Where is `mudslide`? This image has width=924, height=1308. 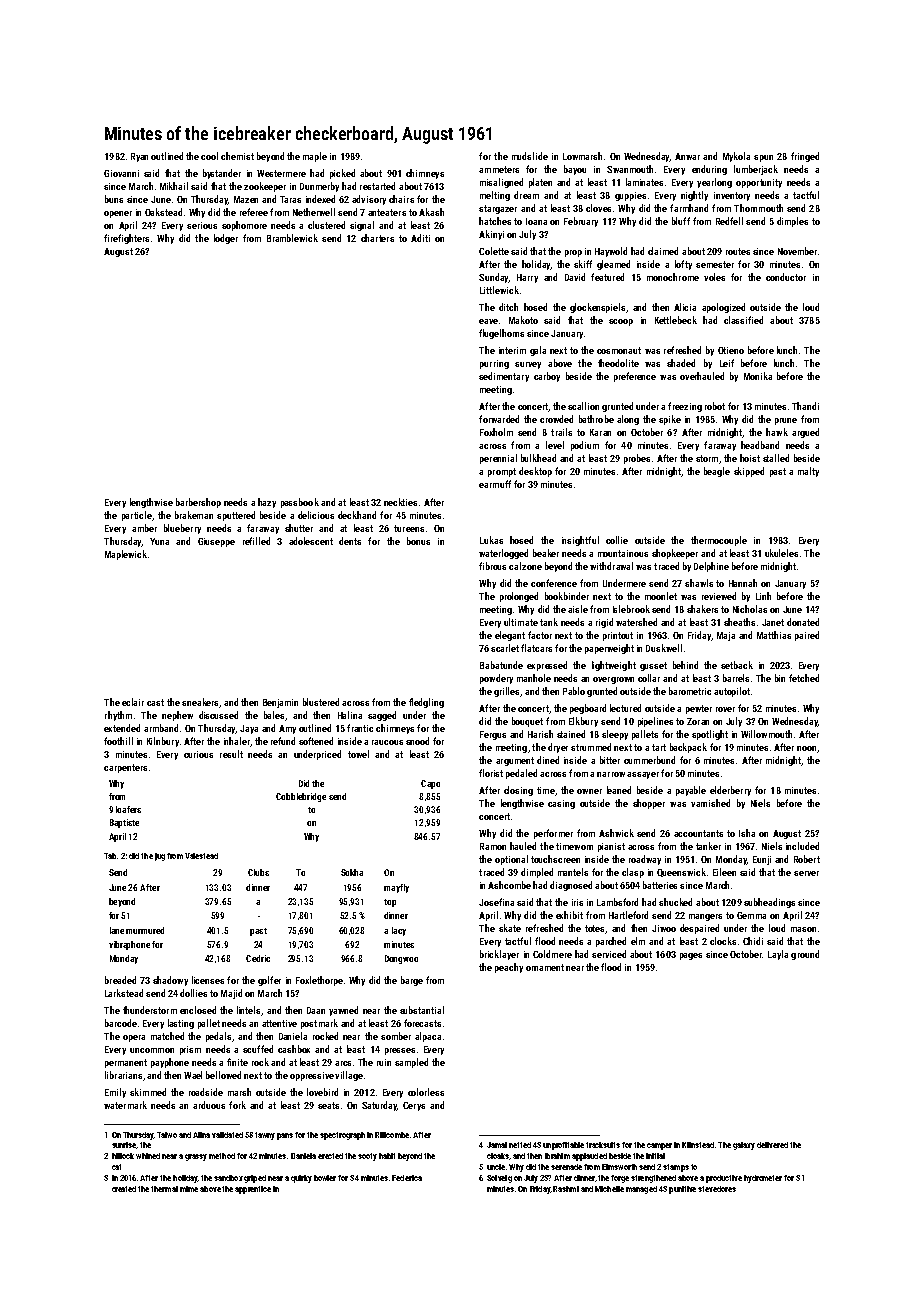 mudslide is located at coordinates (530, 156).
